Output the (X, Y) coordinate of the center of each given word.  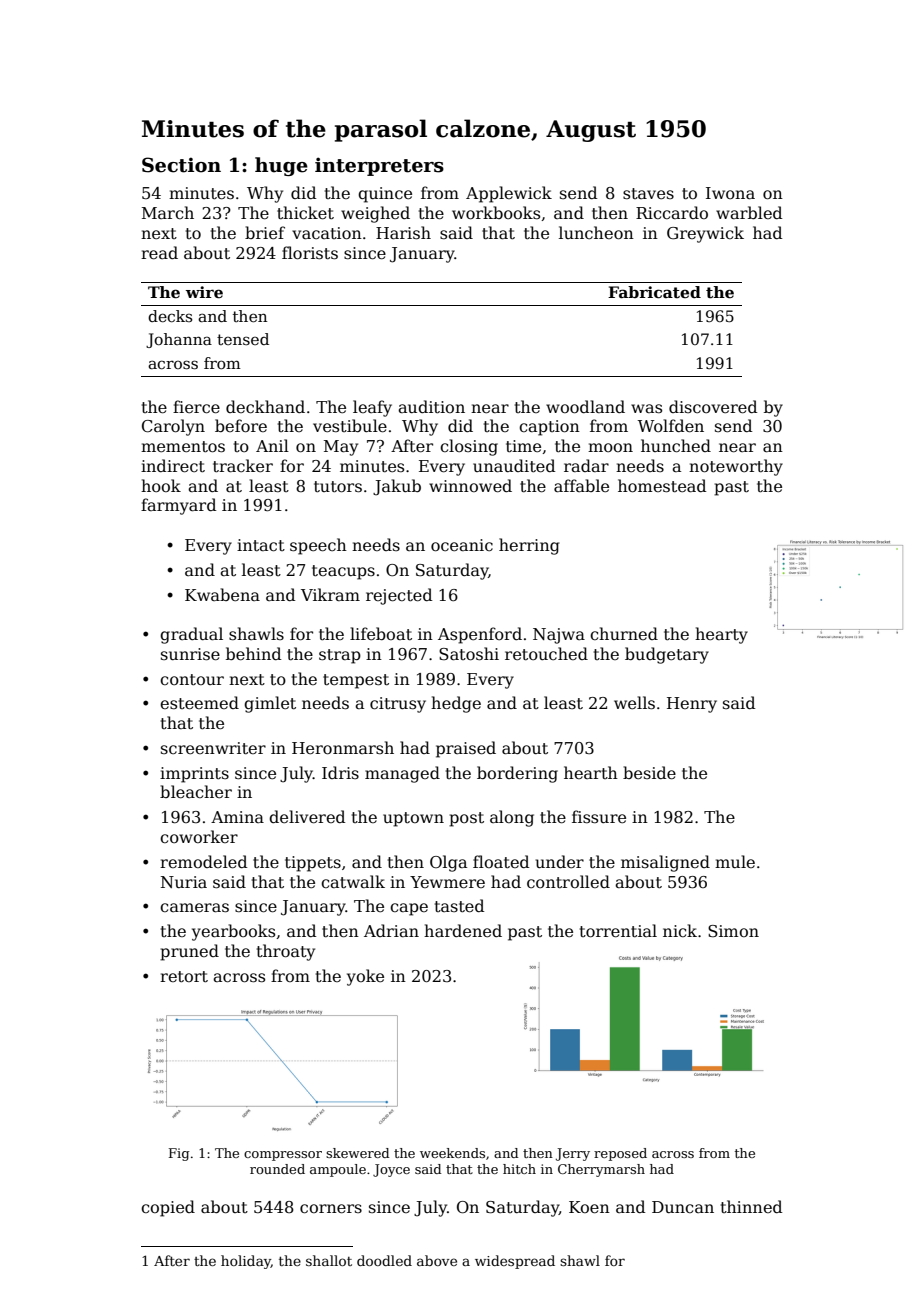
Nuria (184, 882)
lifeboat (381, 633)
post (466, 819)
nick (680, 930)
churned (624, 633)
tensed (243, 339)
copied (168, 1208)
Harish (403, 233)
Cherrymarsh (601, 1170)
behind (253, 654)
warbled (749, 212)
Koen (589, 1207)
